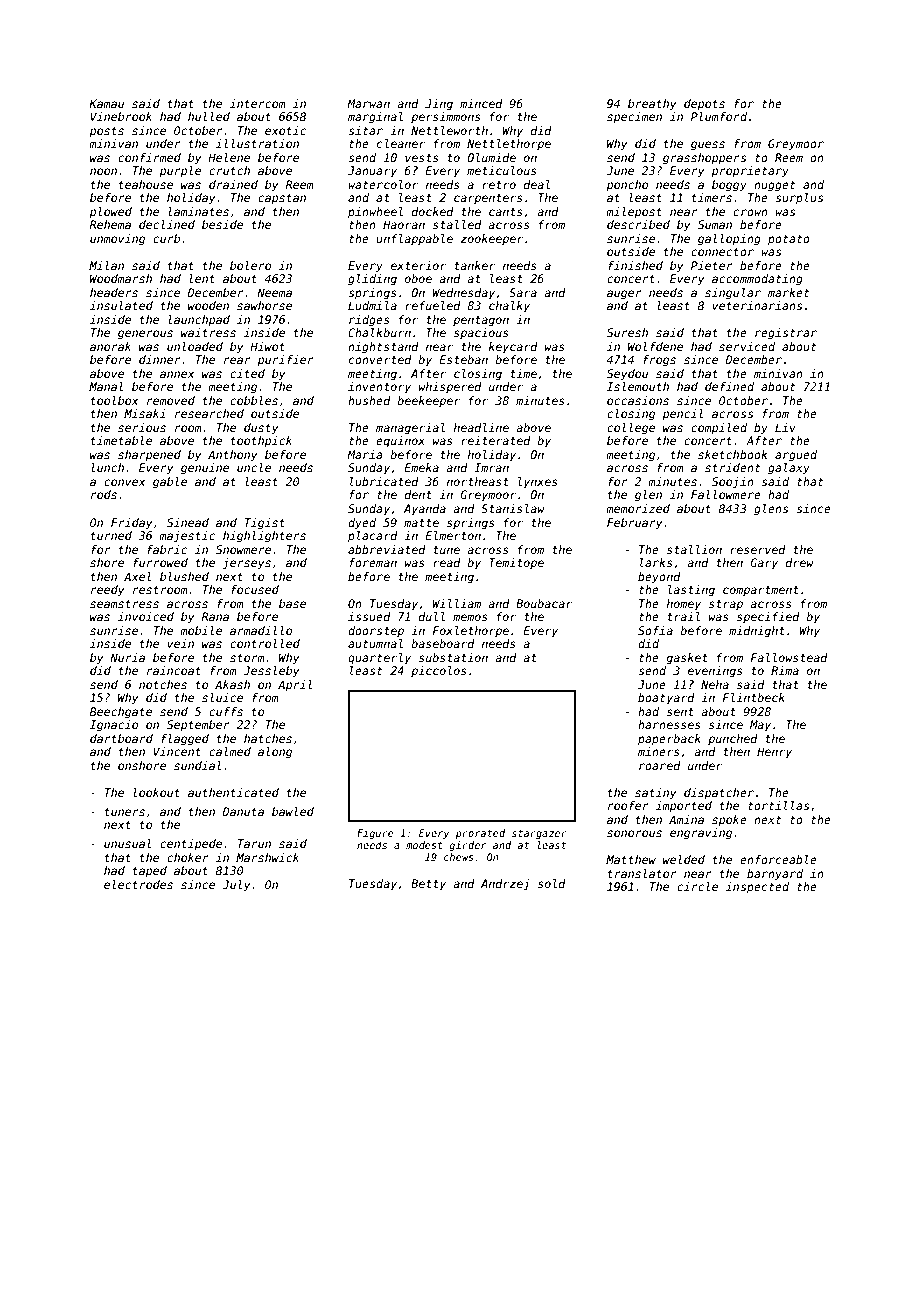 Image resolution: width=924 pixels, height=1308 pixels. Describe the element at coordinates (634, 213) in the screenshot. I see `milepost` at that location.
